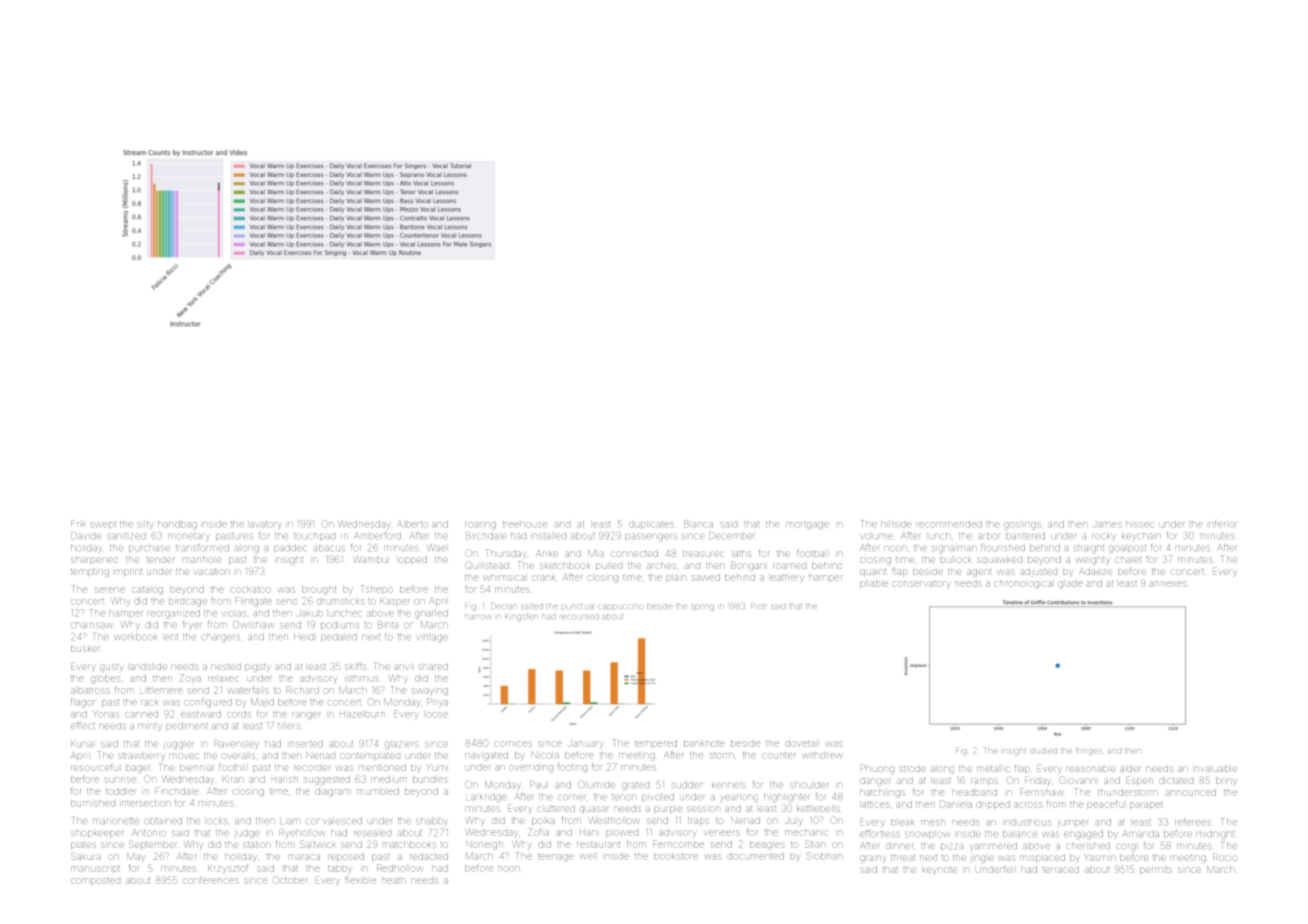 The image size is (1308, 924). Describe the element at coordinates (789, 566) in the page. I see `roamed` at that location.
